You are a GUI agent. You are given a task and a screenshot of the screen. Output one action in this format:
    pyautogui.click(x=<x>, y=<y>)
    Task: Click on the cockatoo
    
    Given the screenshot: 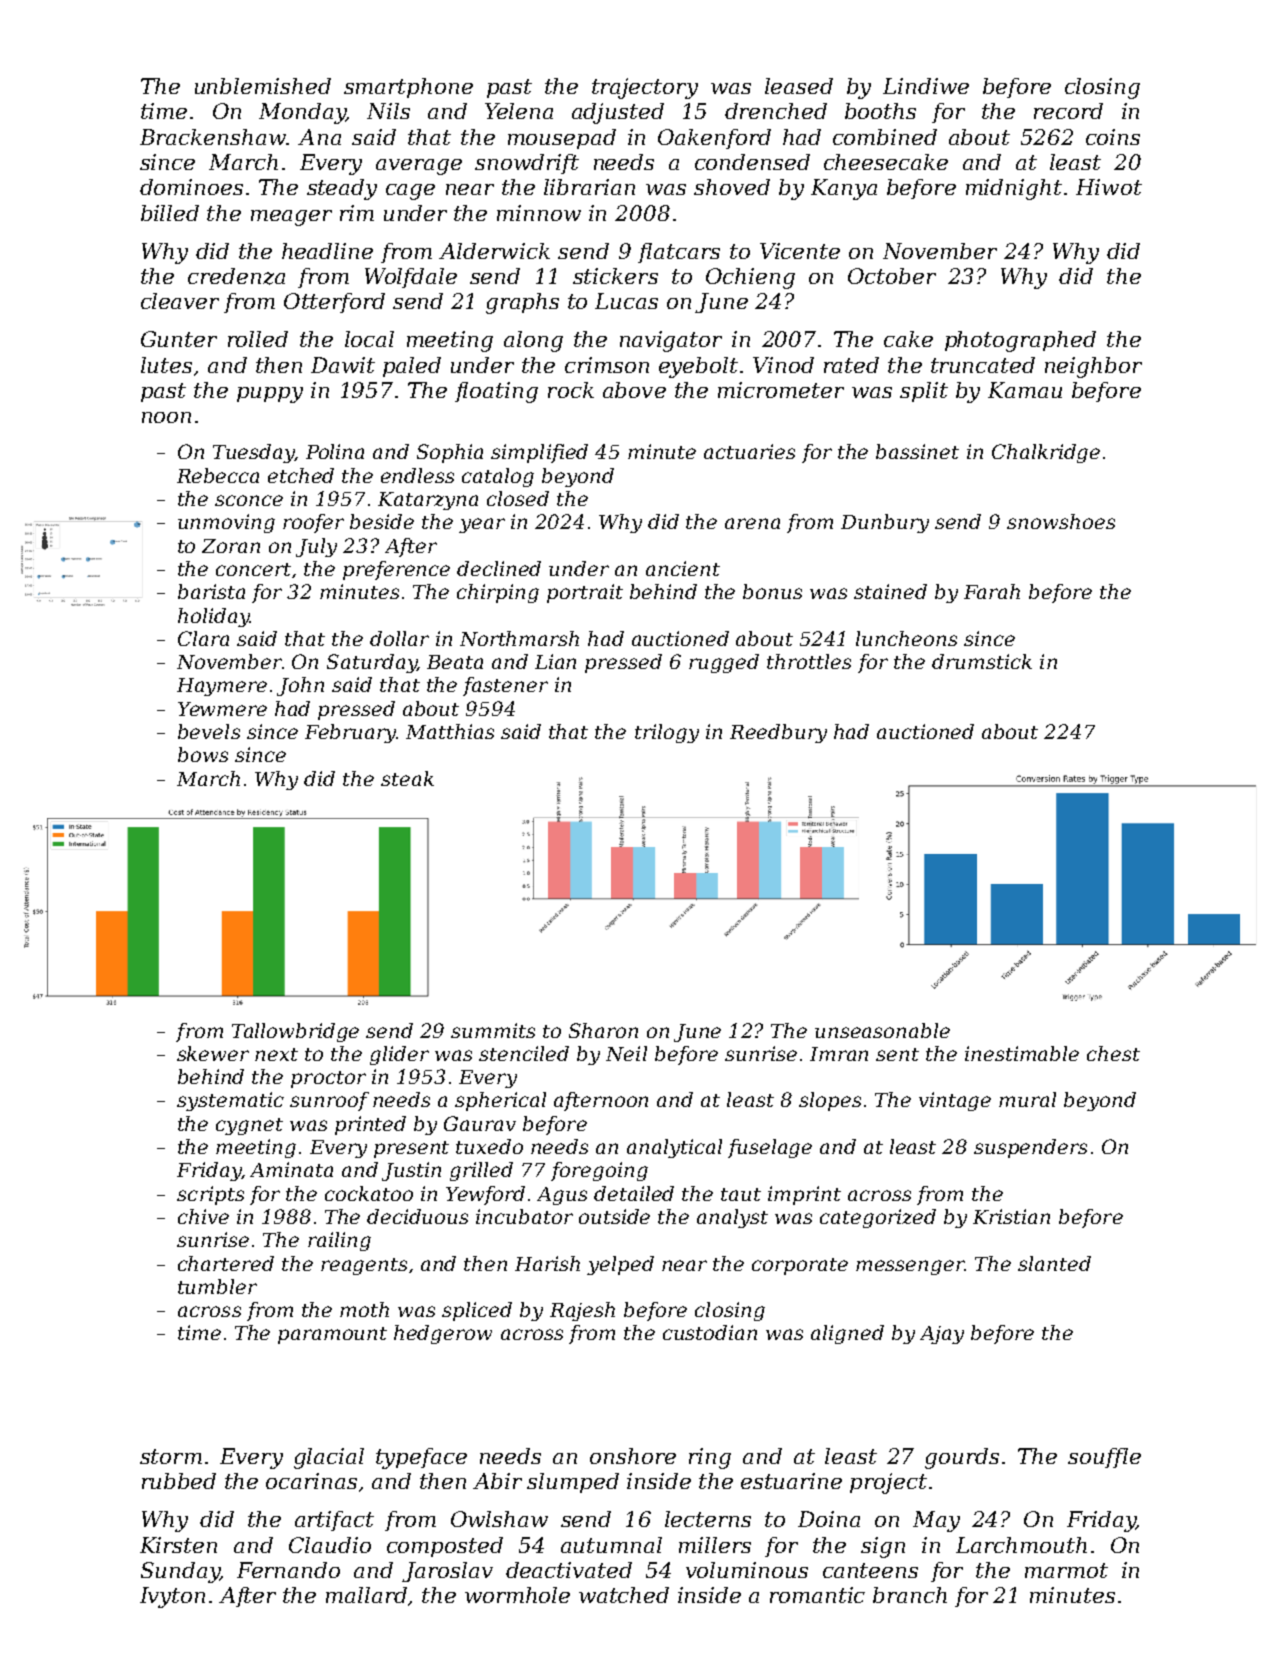 What is the action you would take?
    pyautogui.click(x=369, y=1193)
